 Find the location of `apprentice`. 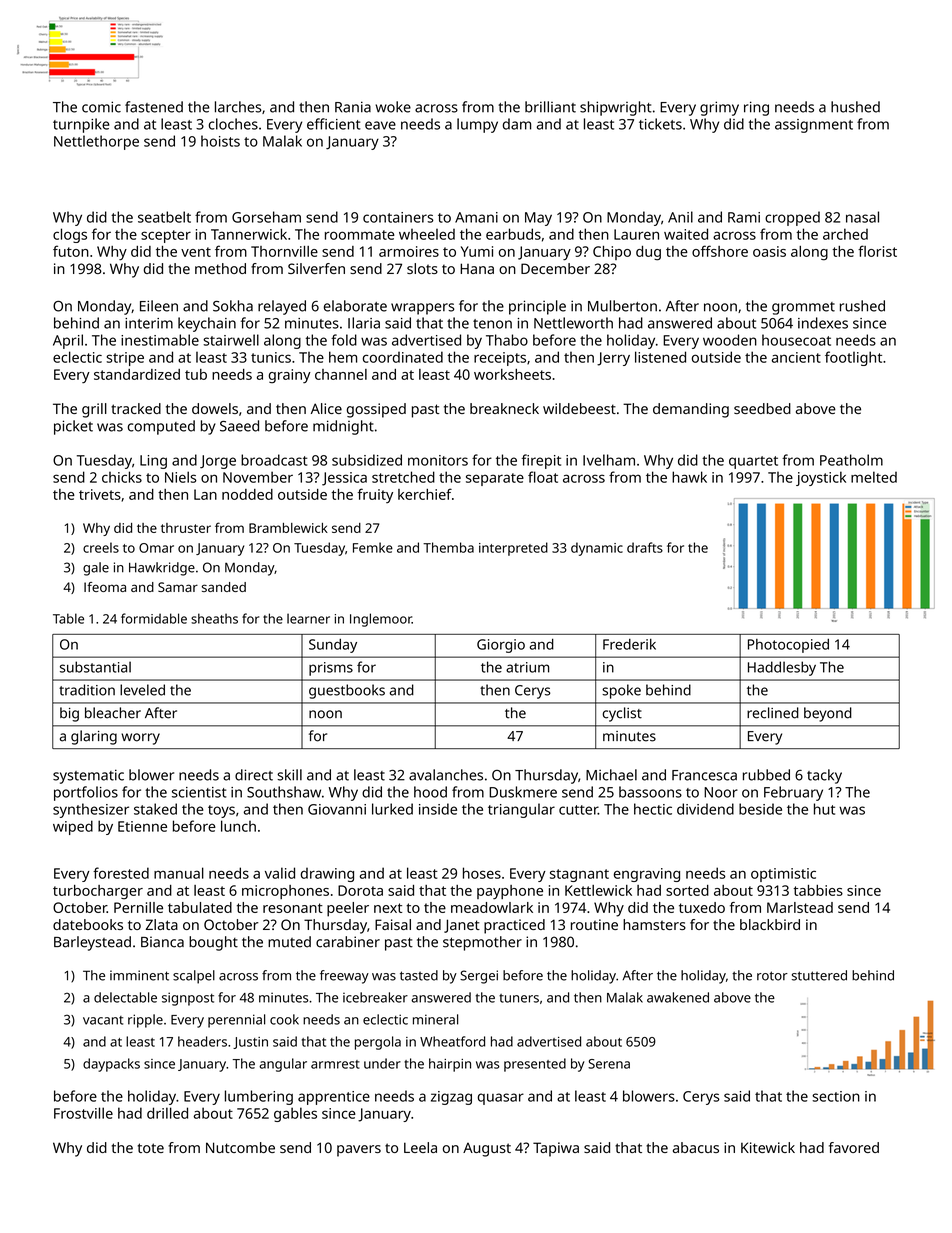

apprentice is located at coordinates (334, 1098).
